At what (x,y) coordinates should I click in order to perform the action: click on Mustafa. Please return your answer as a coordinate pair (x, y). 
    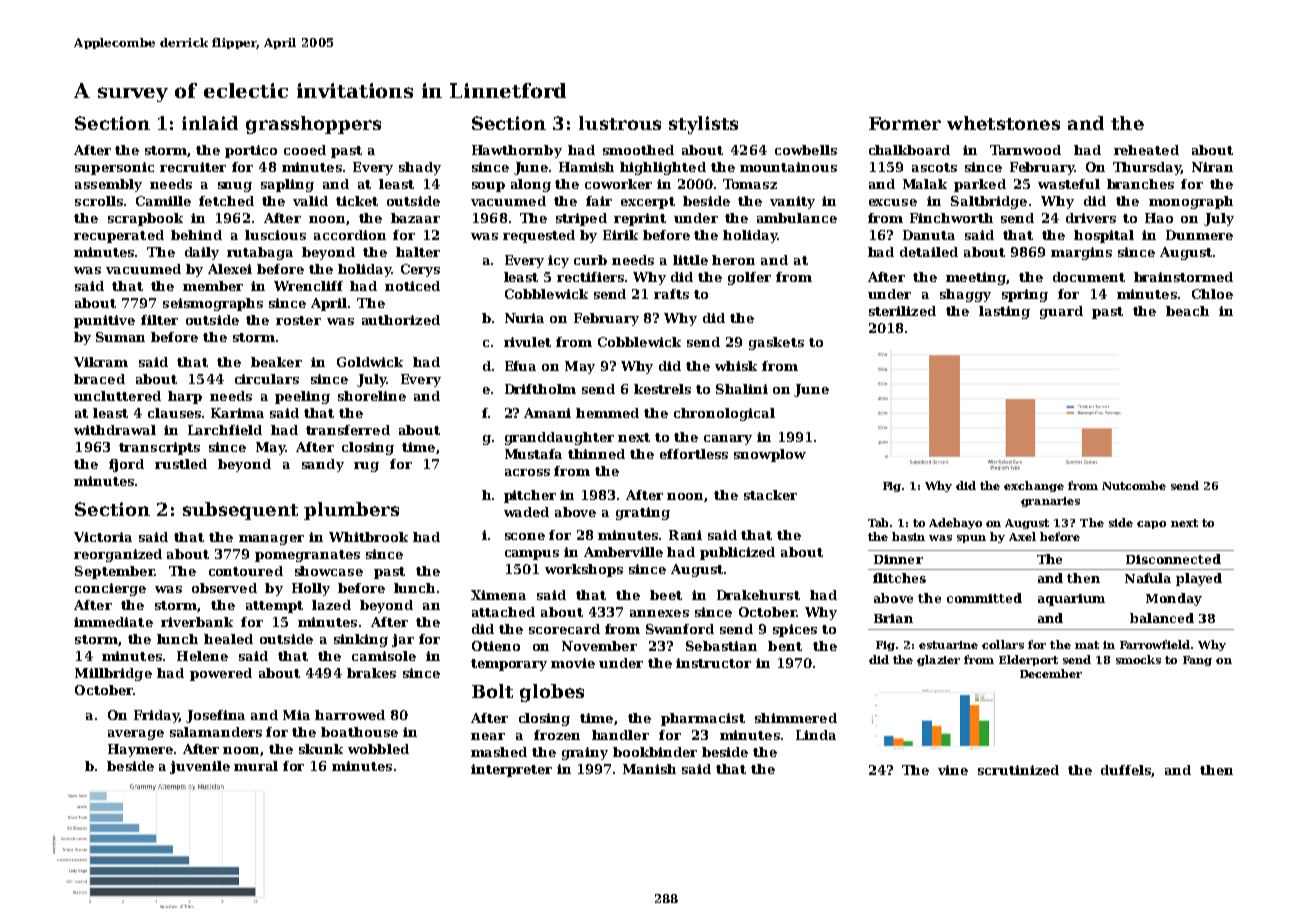
    Looking at the image, I should click on (533, 454).
